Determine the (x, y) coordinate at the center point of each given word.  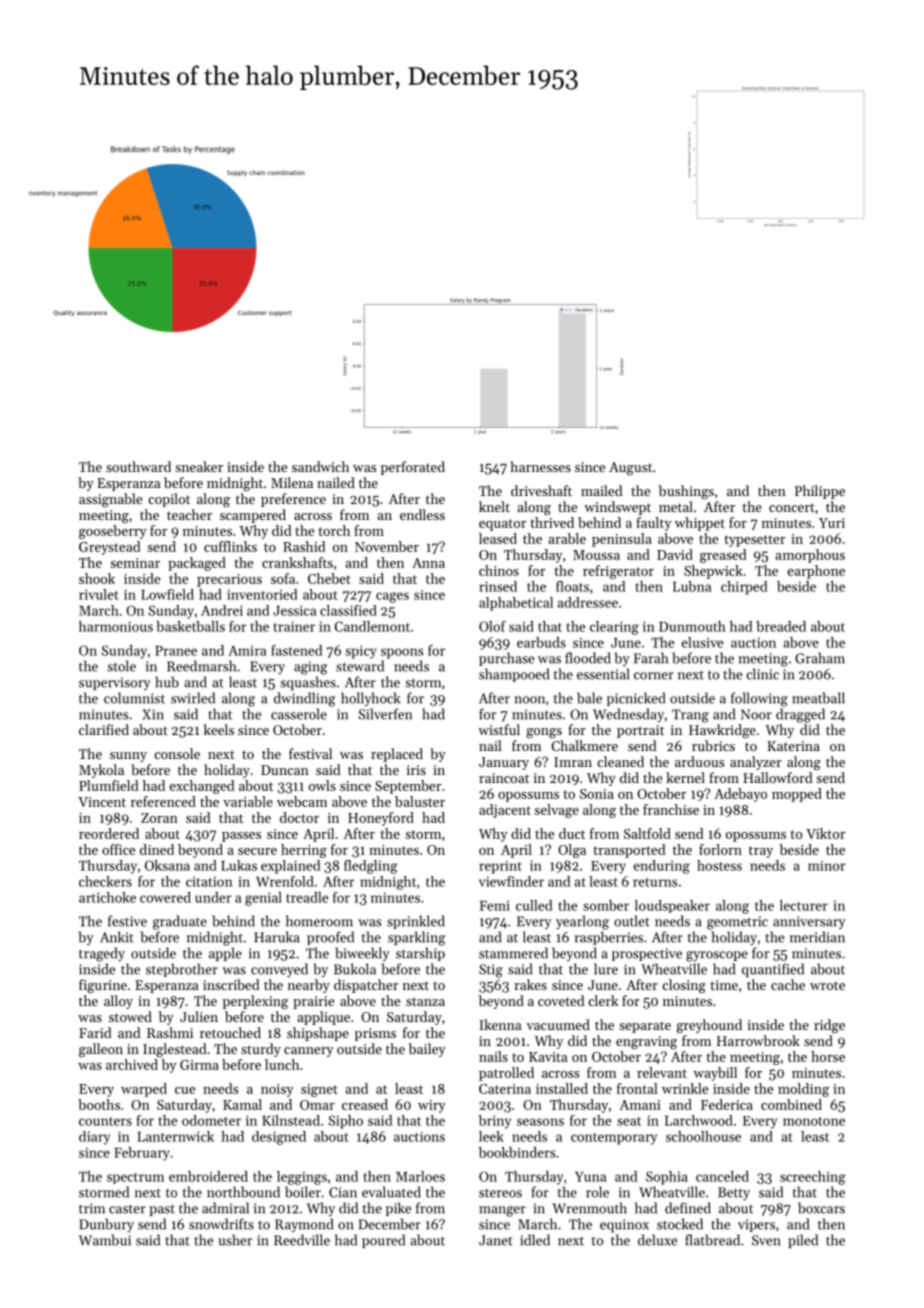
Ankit (117, 937)
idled (535, 1240)
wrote (827, 985)
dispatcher (366, 986)
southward (138, 466)
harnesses (540, 466)
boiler (303, 1192)
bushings (686, 492)
